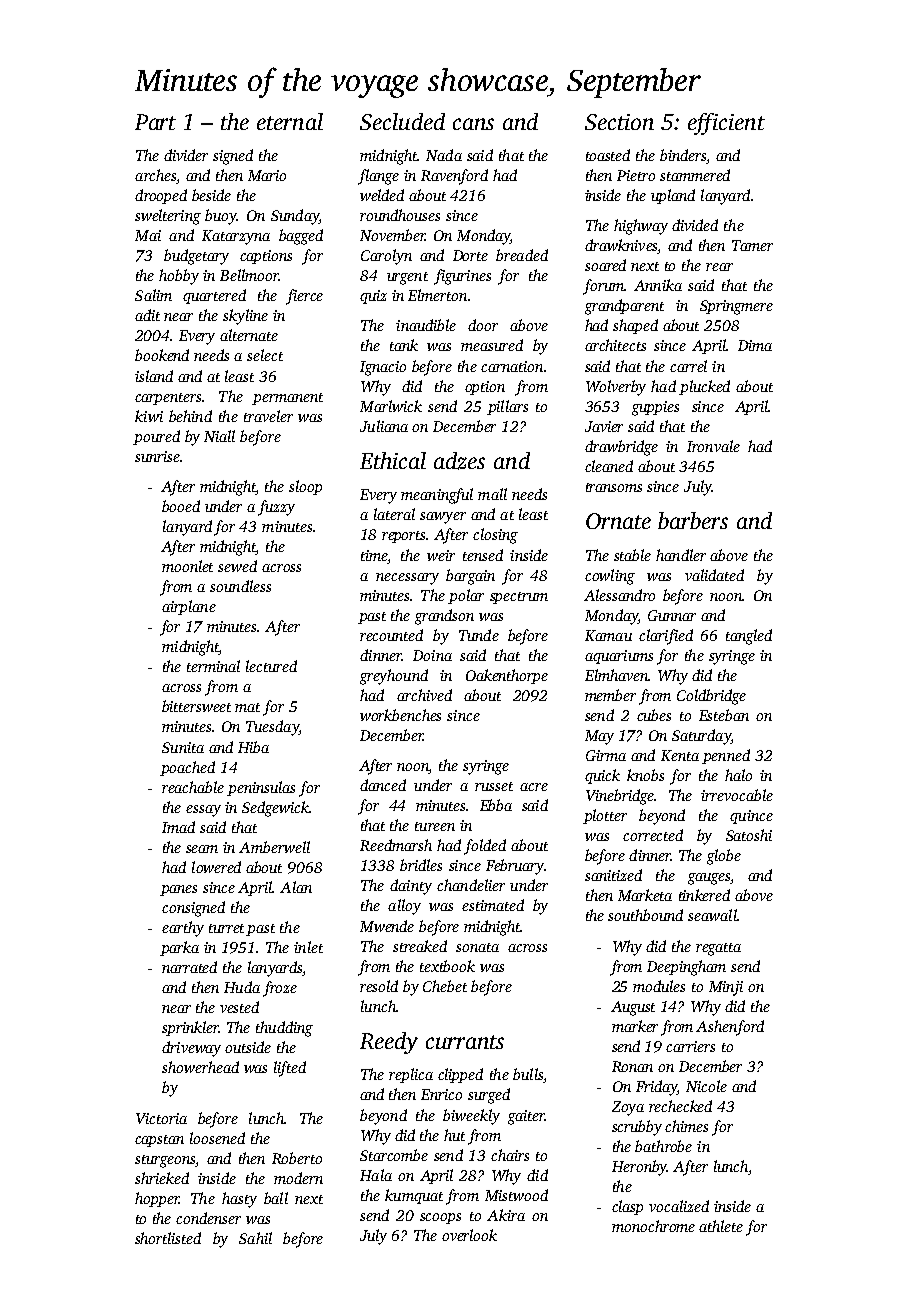  What do you see at coordinates (613, 875) in the page?
I see `sanitized` at bounding box center [613, 875].
